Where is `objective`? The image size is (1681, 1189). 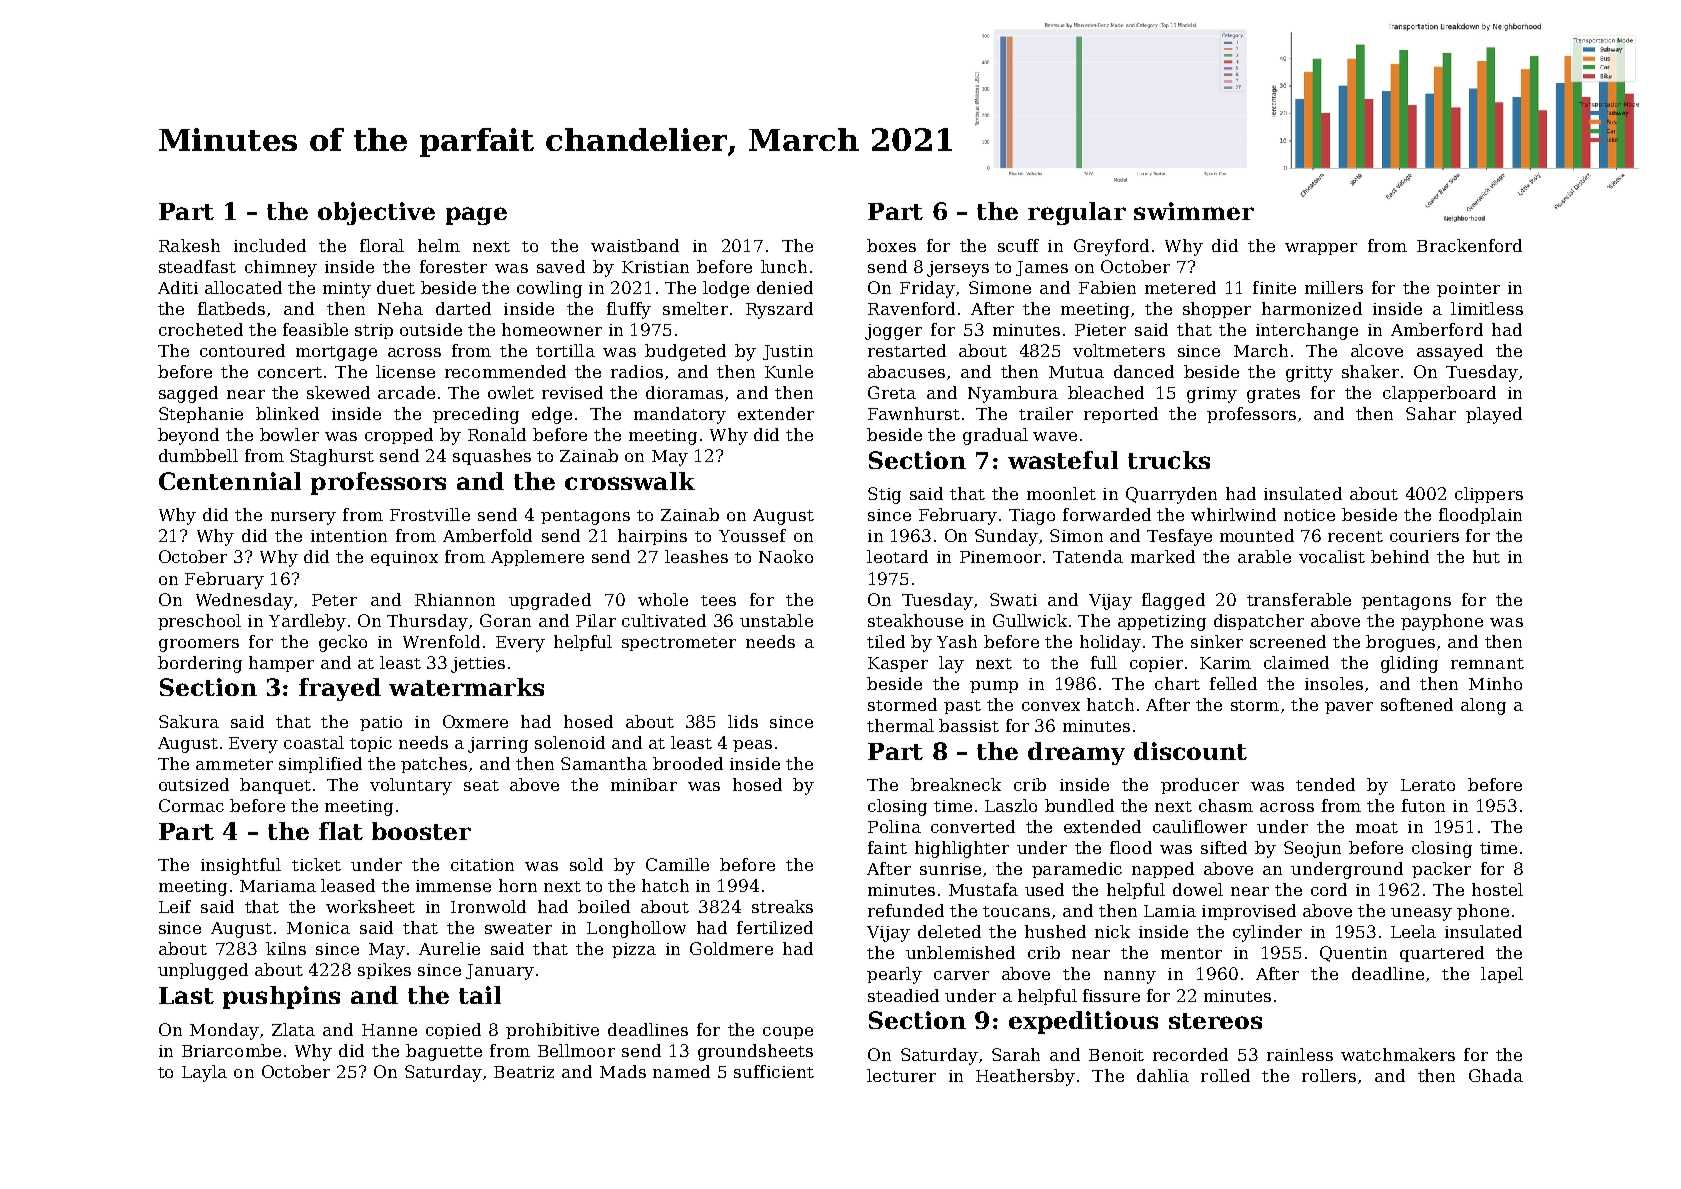
objective is located at coordinates (376, 213).
